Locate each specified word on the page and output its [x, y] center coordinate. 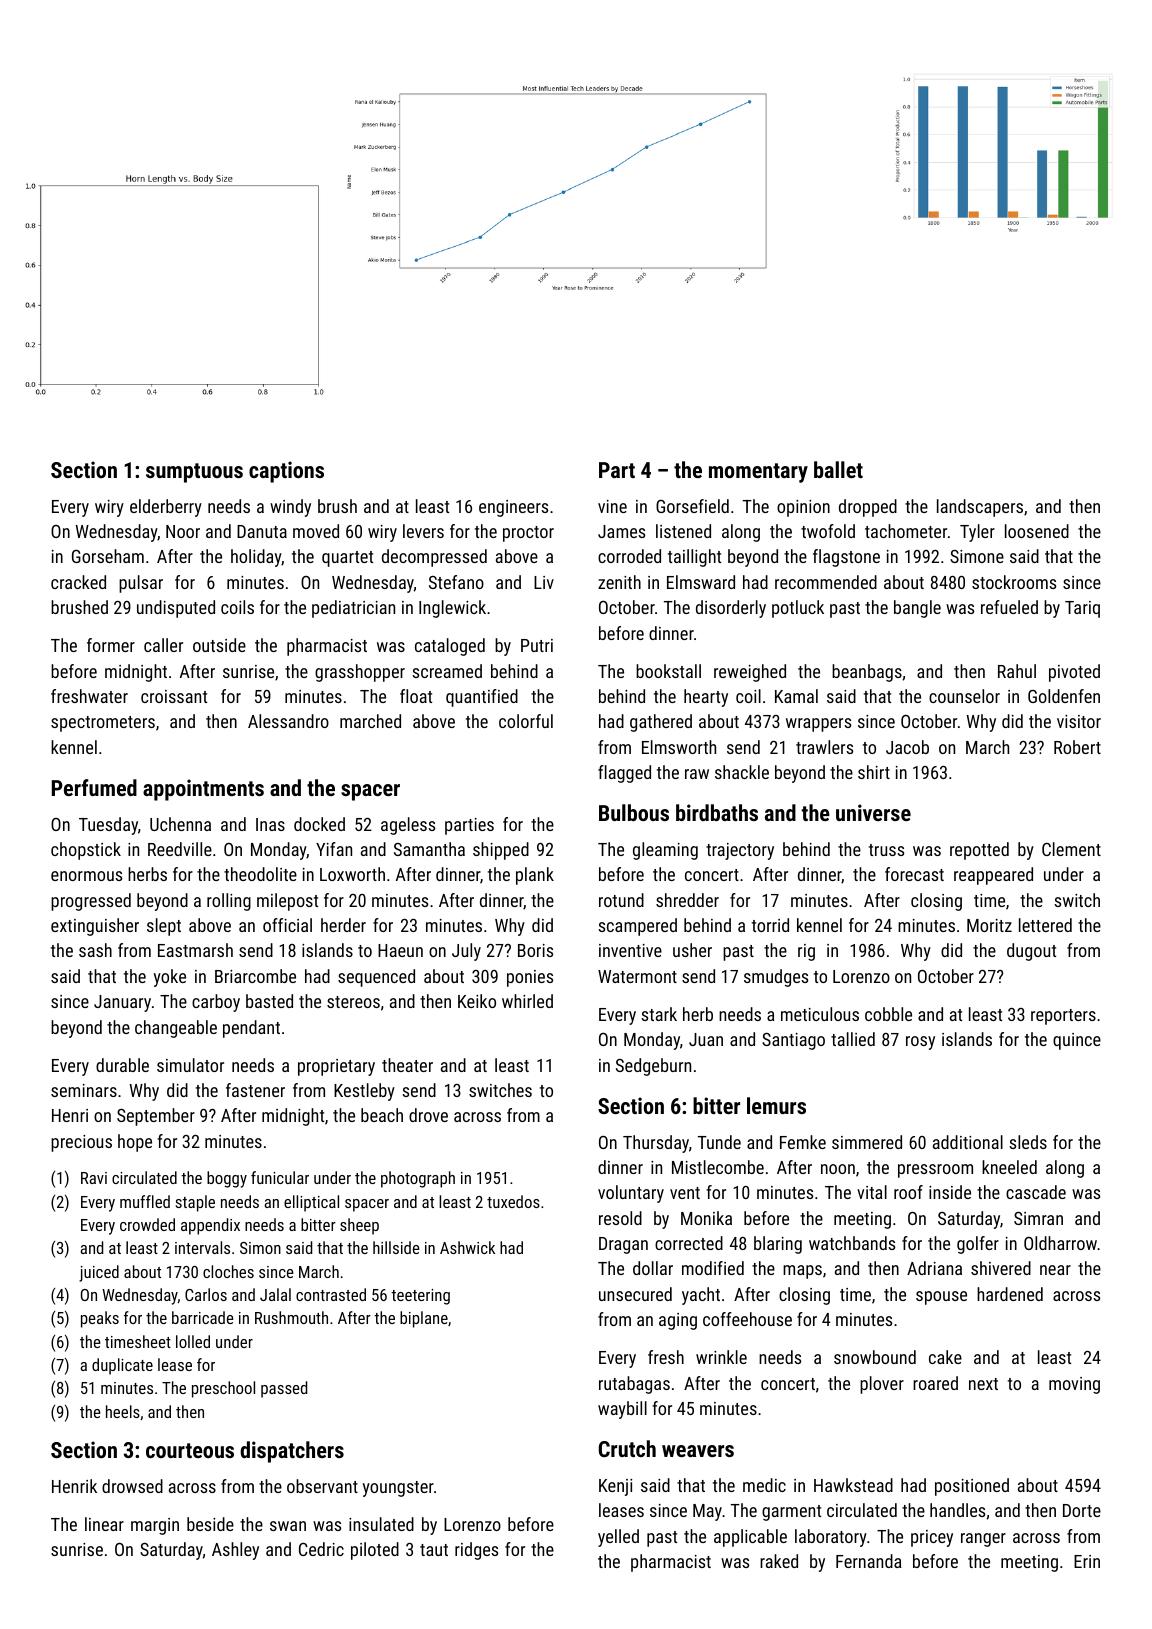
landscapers [980, 508]
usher [692, 950]
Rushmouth [291, 1317]
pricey [932, 1538]
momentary [758, 473]
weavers [698, 1451]
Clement [1071, 849]
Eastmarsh [195, 950]
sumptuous [194, 473]
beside [210, 1524]
